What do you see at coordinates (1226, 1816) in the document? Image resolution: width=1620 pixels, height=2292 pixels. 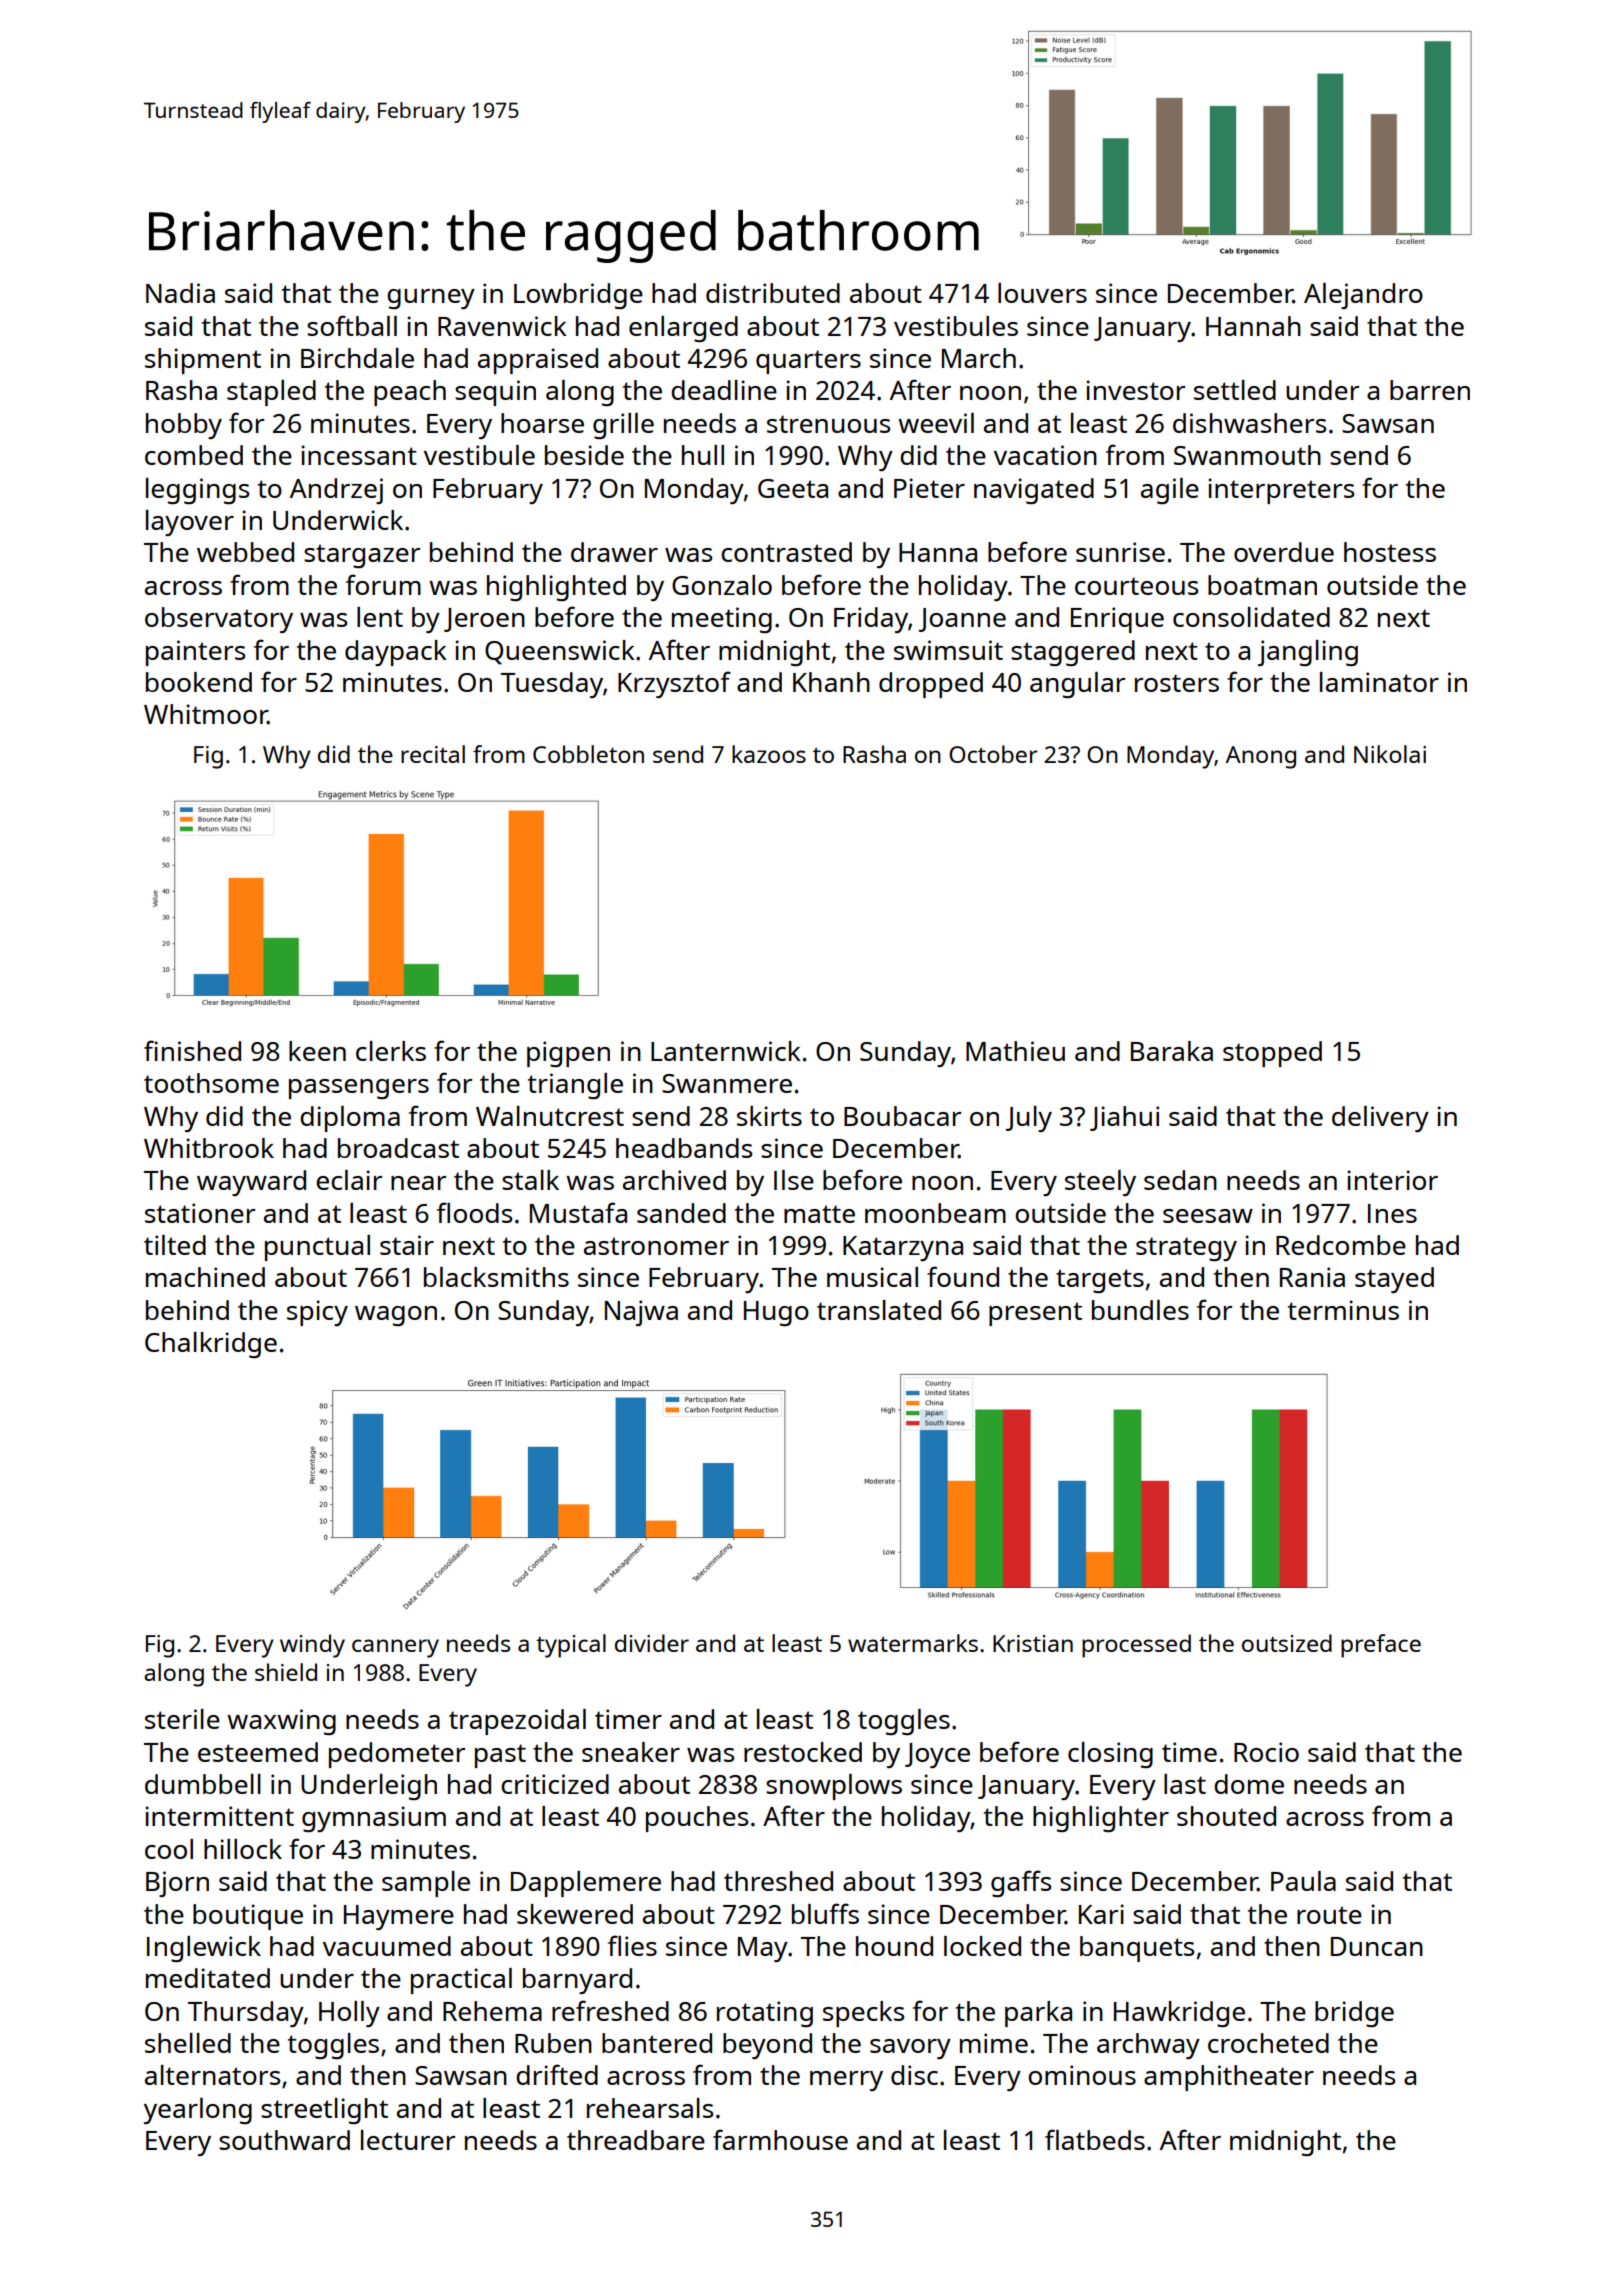 I see `shouted` at bounding box center [1226, 1816].
